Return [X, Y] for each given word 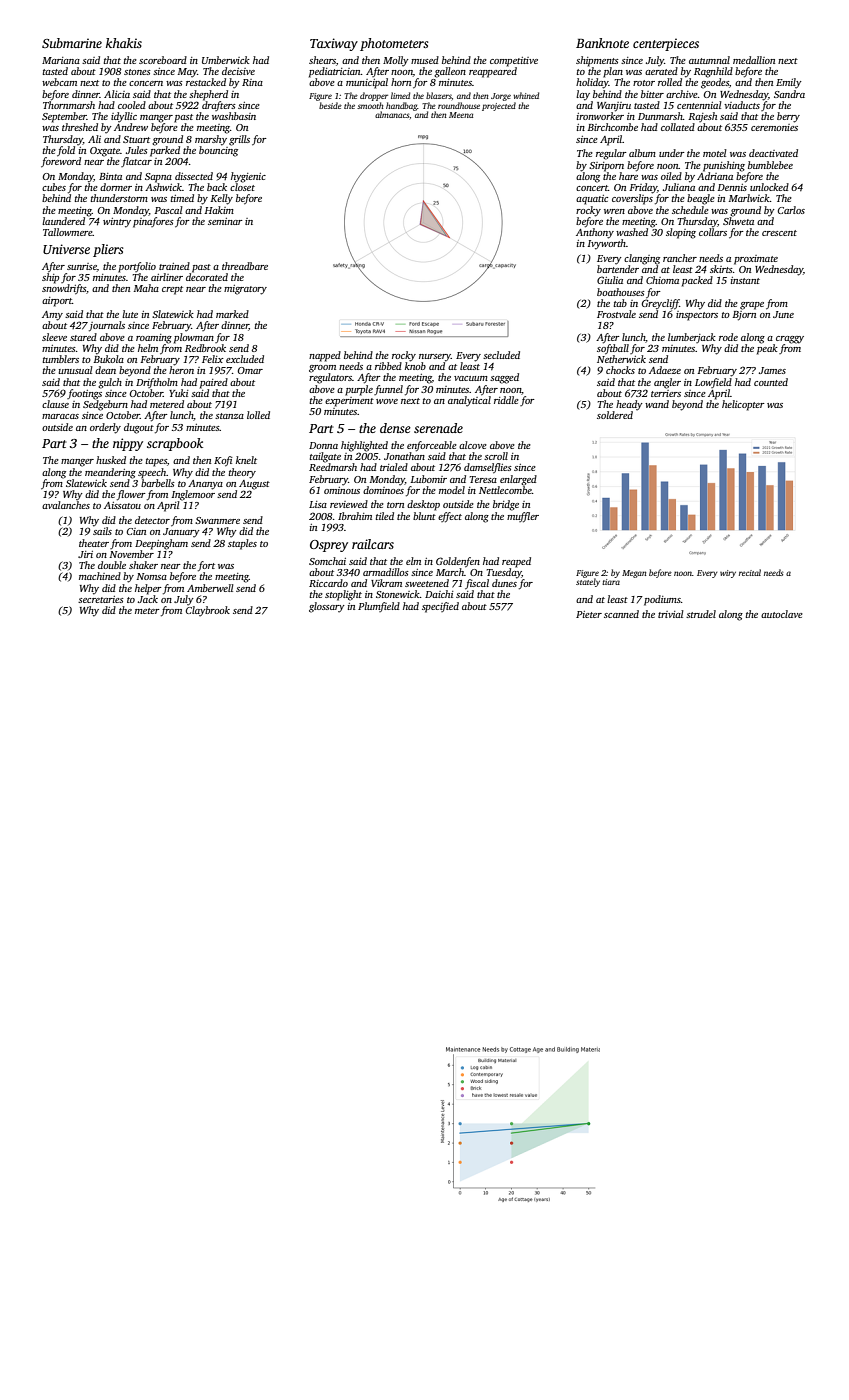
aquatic [592, 200]
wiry [728, 574]
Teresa [483, 479]
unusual [76, 370]
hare [628, 176]
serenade [438, 428]
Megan [634, 574]
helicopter [743, 405]
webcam [59, 82]
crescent [779, 233]
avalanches [66, 505]
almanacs [392, 114]
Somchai [327, 561]
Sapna [158, 178]
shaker [143, 565]
